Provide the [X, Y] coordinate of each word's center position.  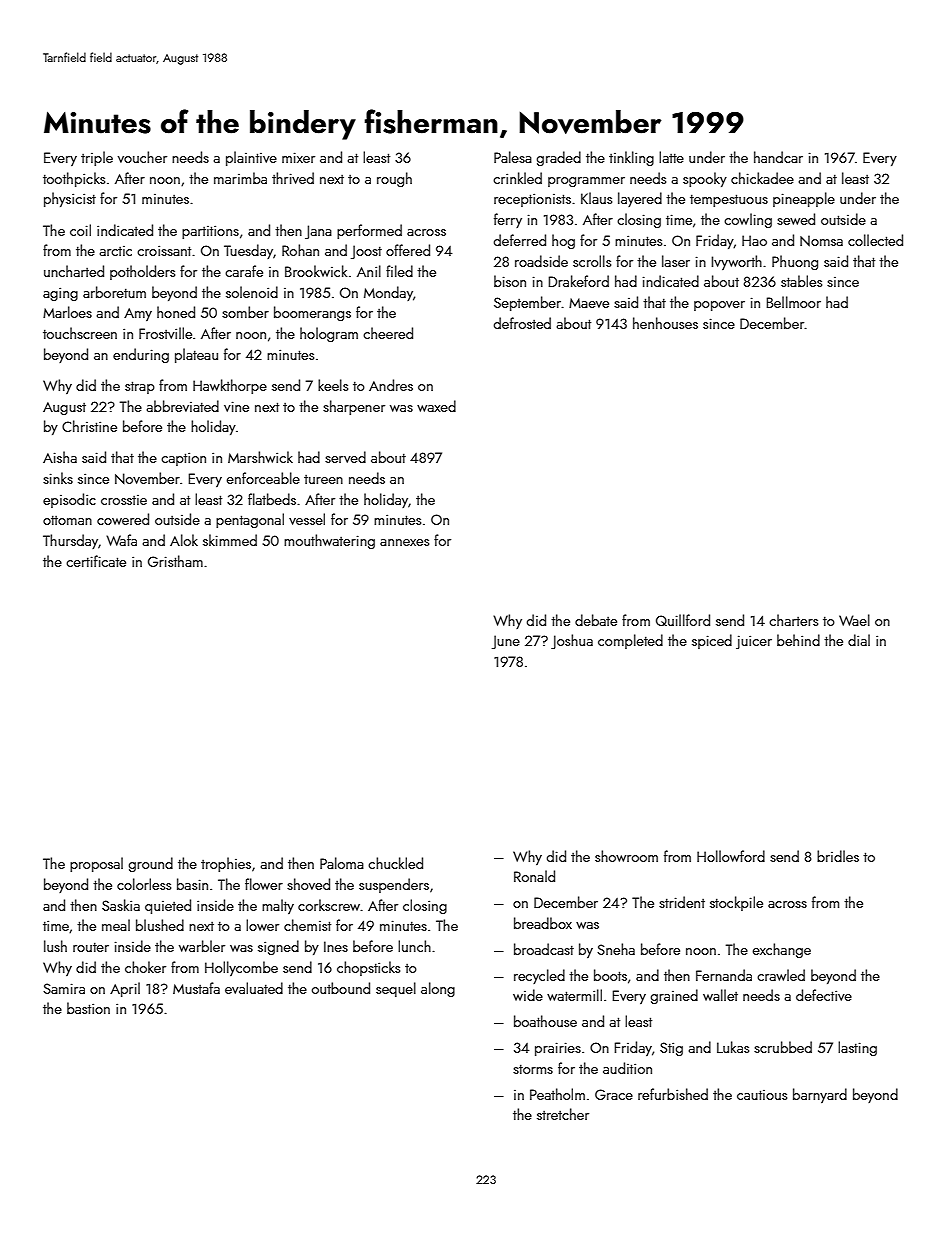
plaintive [251, 158]
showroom [626, 856]
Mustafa [196, 988]
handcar [778, 157]
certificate [96, 561]
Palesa [513, 157]
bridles [838, 856]
